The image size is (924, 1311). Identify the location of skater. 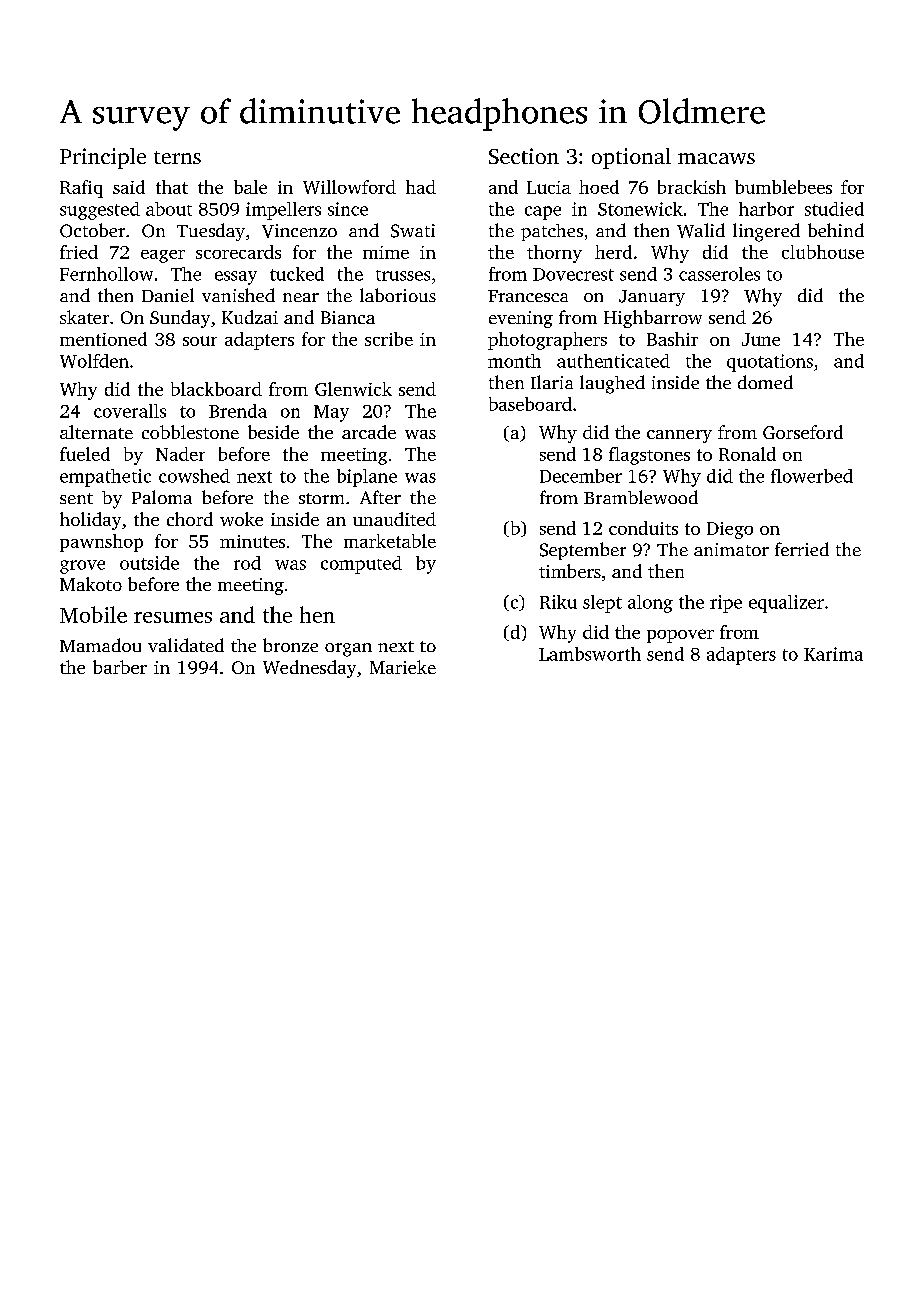
(84, 317).
